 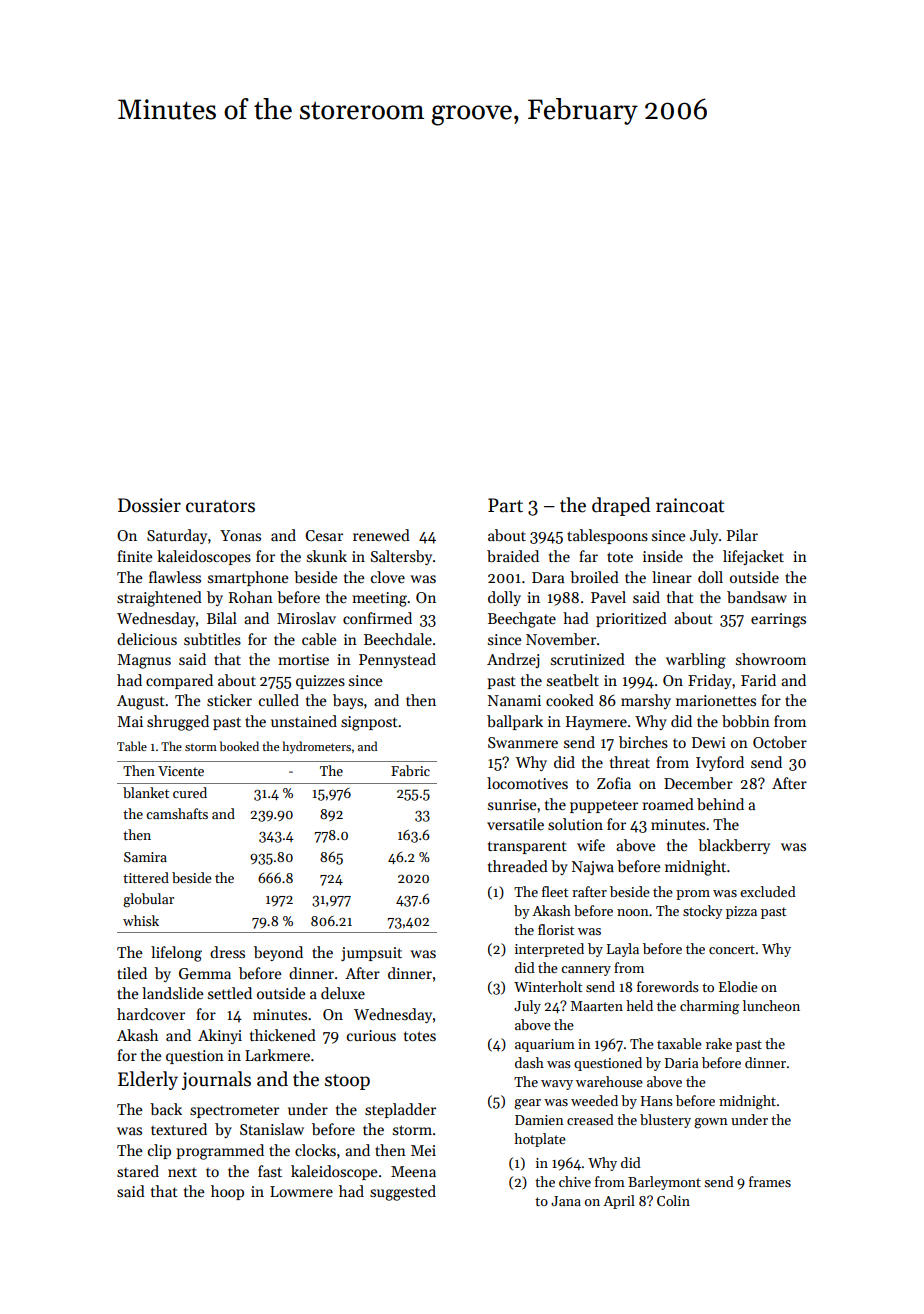 I want to click on clove, so click(x=388, y=577).
